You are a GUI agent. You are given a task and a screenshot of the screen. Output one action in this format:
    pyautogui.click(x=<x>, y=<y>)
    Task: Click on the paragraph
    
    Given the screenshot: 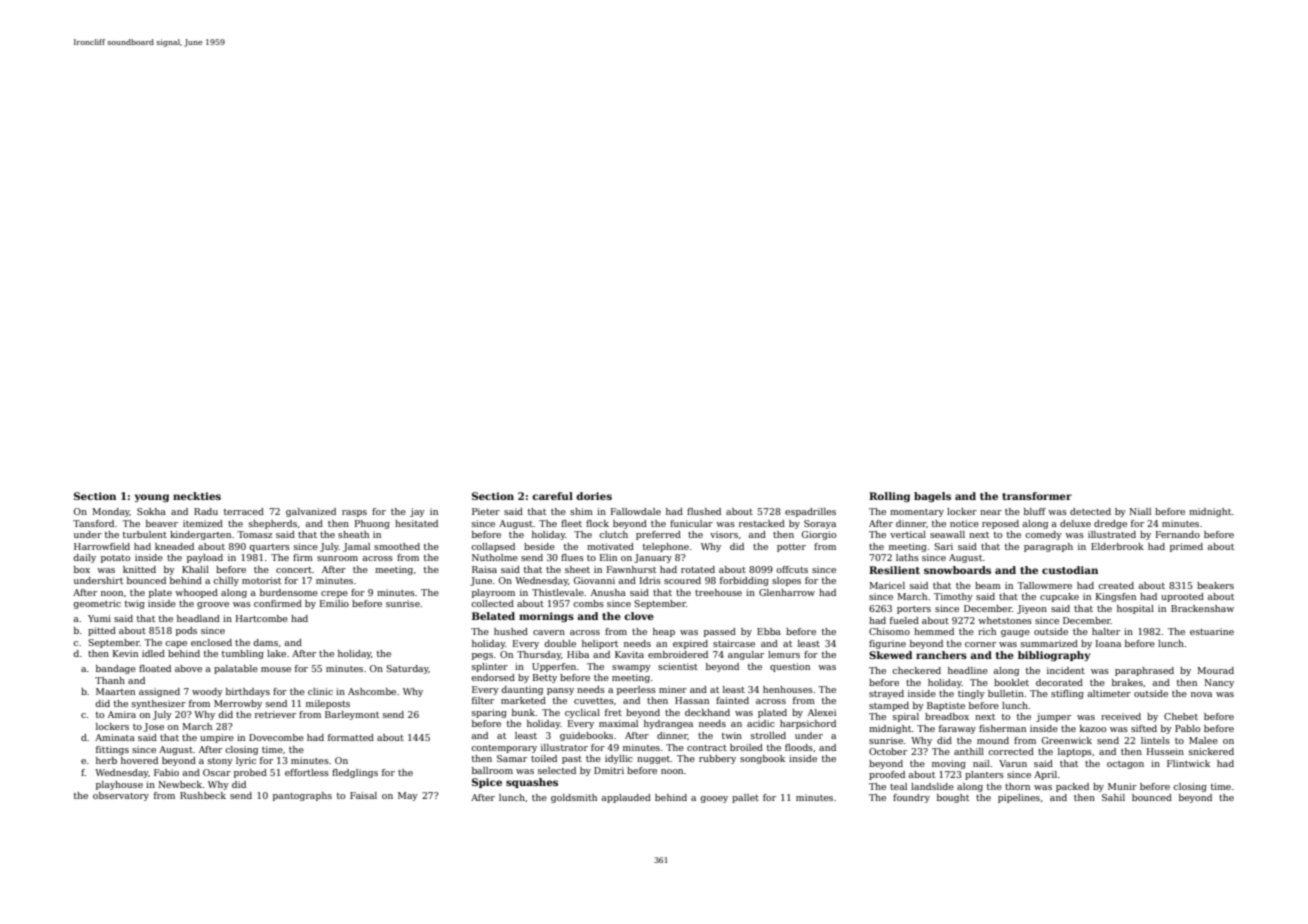 What is the action you would take?
    pyautogui.click(x=1048, y=547)
